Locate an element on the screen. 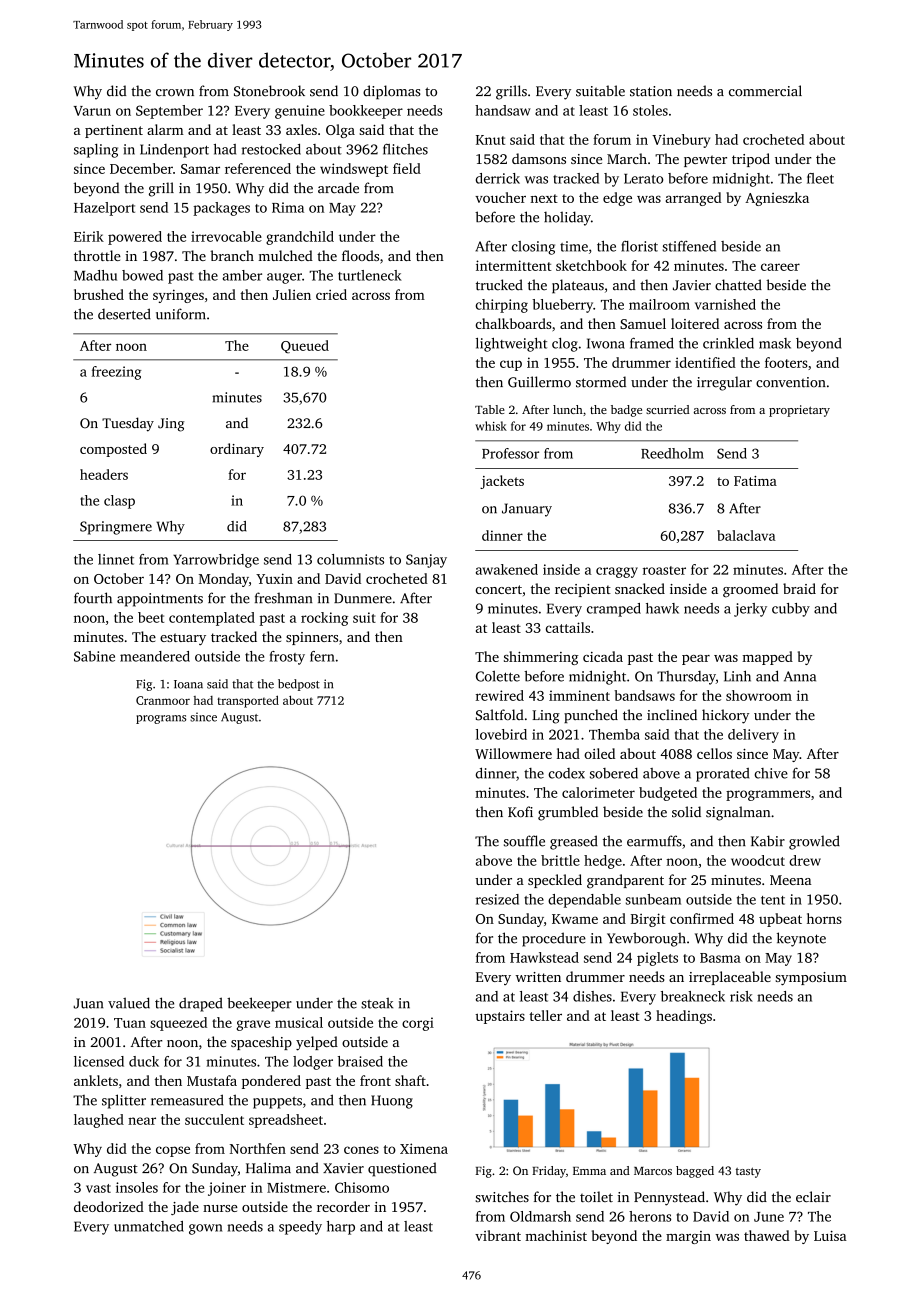 The image size is (924, 1308). rewired is located at coordinates (500, 695).
